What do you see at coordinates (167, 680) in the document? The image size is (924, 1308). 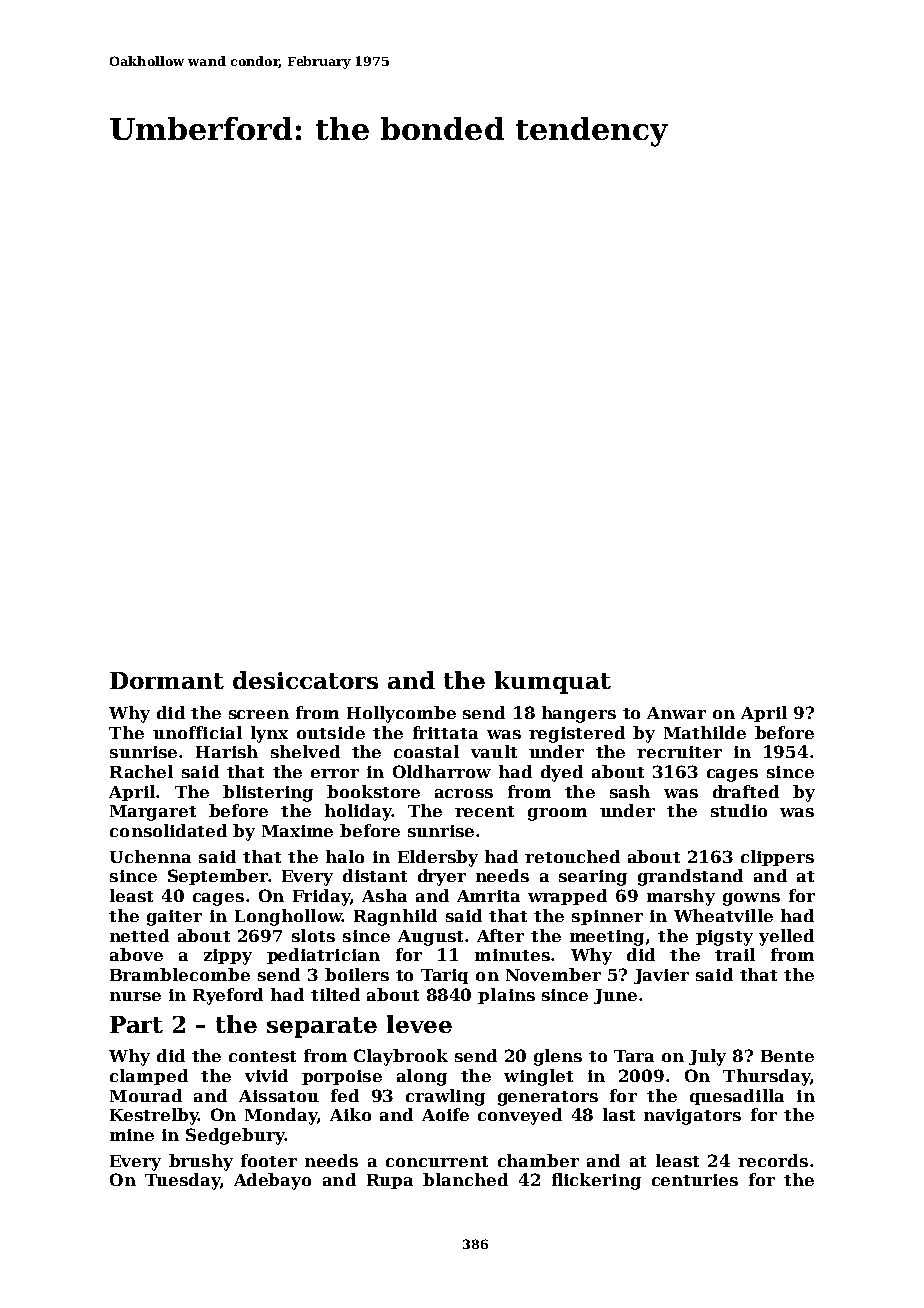 I see `Dormant` at bounding box center [167, 680].
